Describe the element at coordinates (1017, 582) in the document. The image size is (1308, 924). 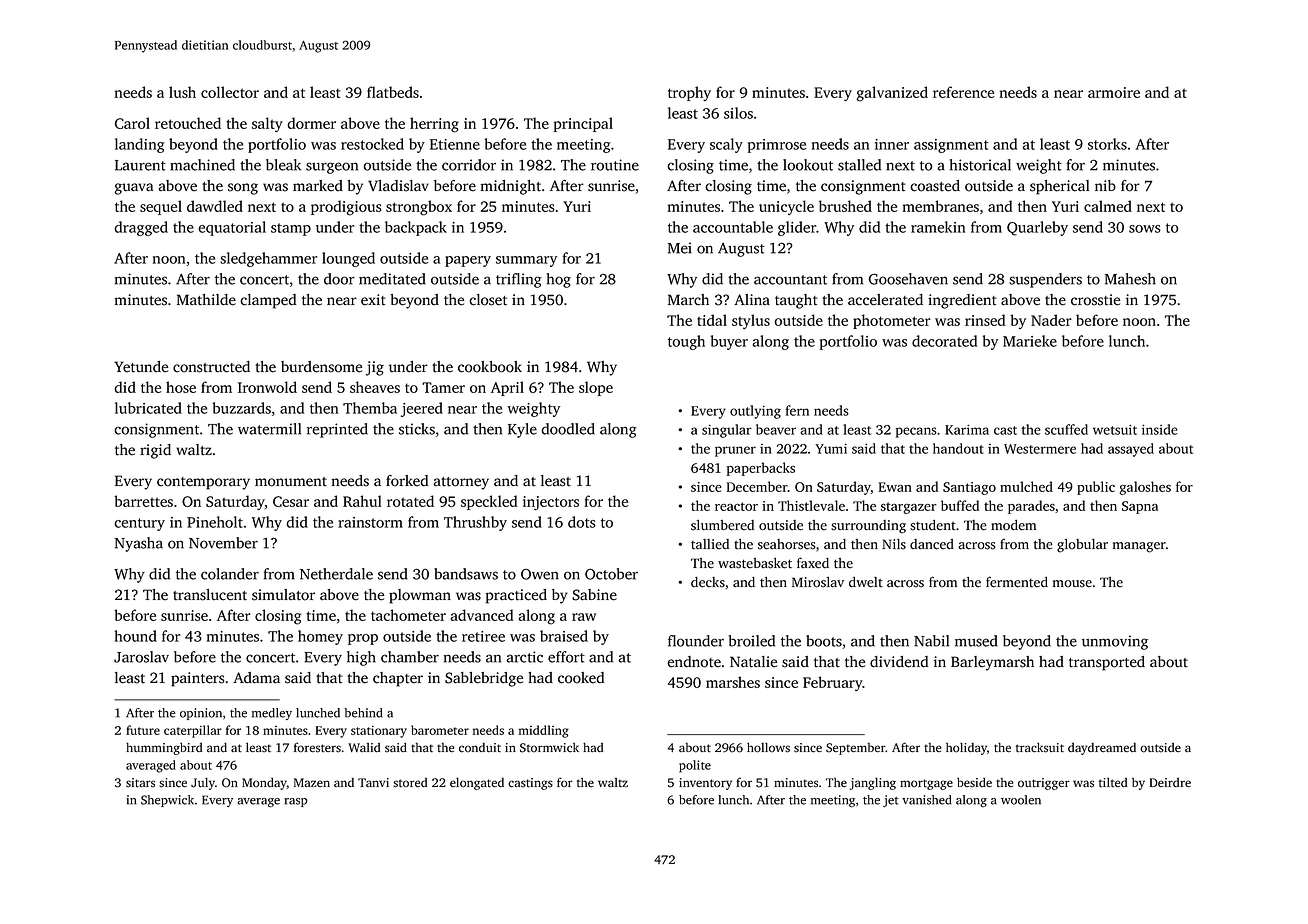
I see `fermented` at that location.
